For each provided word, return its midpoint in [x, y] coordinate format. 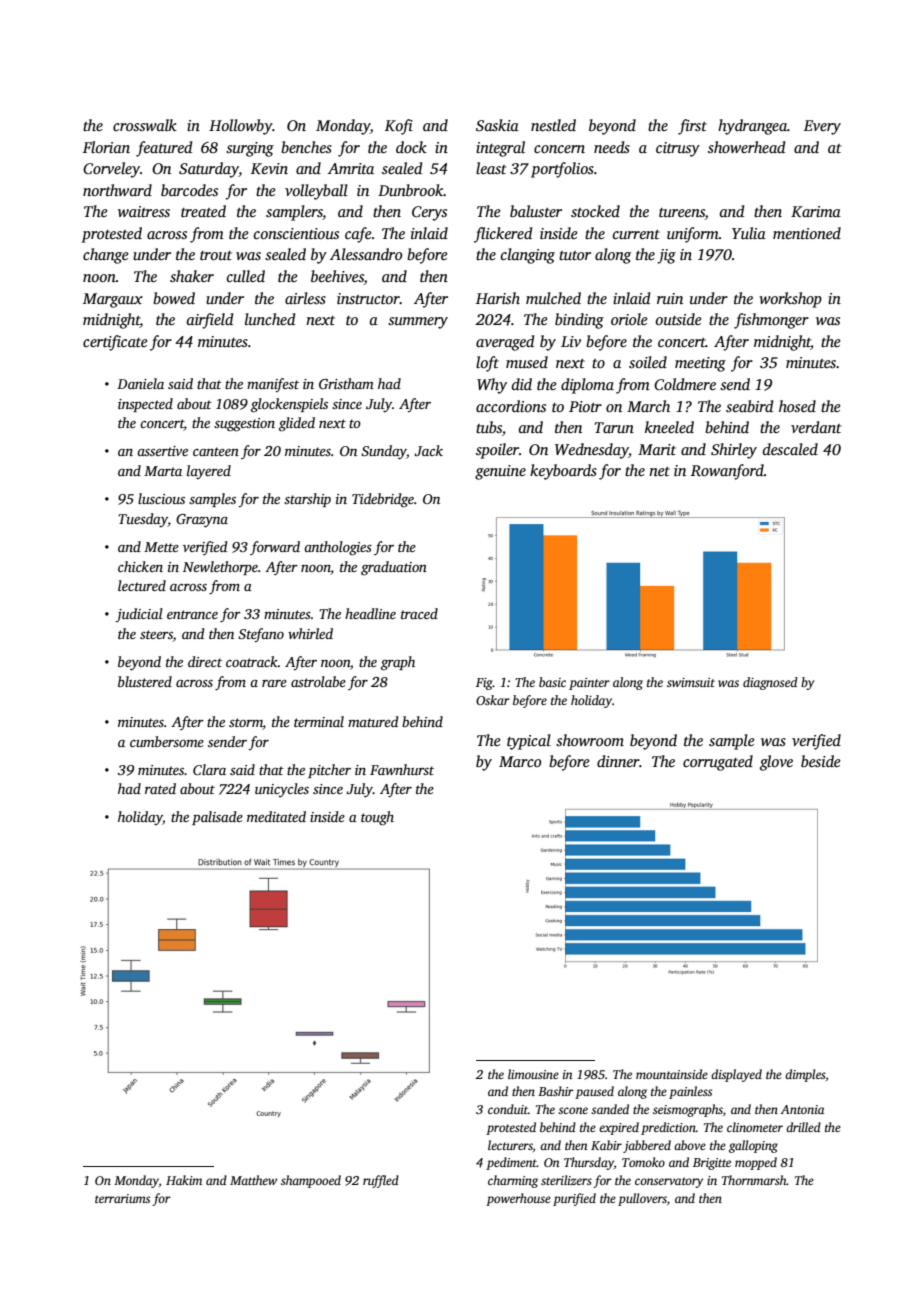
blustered [145, 681]
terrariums [122, 1198]
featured [164, 149]
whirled [310, 633]
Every [822, 127]
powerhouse [518, 1199]
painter [589, 684]
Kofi [399, 127]
